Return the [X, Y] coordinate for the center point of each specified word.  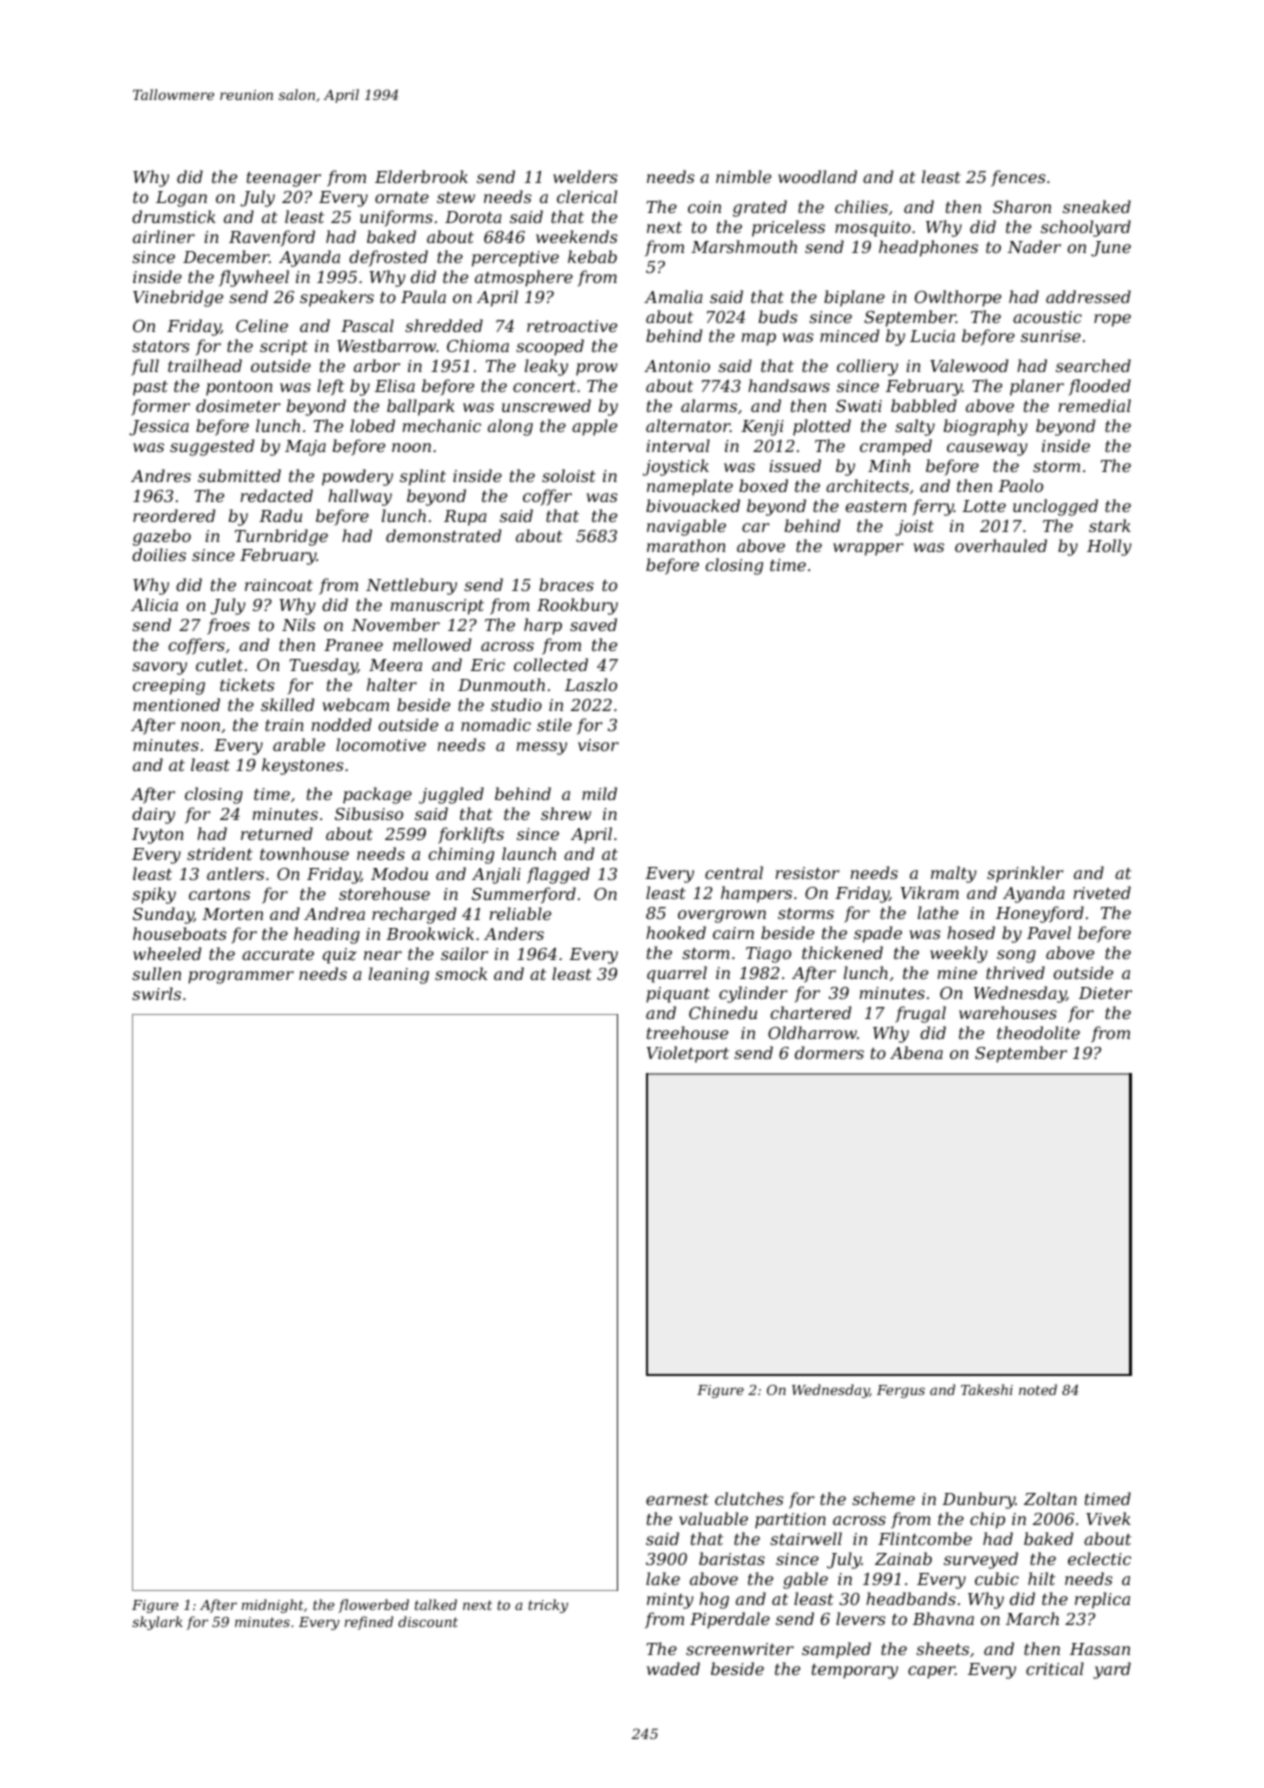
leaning [399, 975]
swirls [156, 993]
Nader [1034, 246]
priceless [788, 228]
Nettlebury [411, 586]
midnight [273, 1606]
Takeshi [987, 1389]
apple [594, 427]
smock [461, 973]
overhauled [1001, 545]
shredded [444, 325]
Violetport [687, 1054]
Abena [916, 1052]
